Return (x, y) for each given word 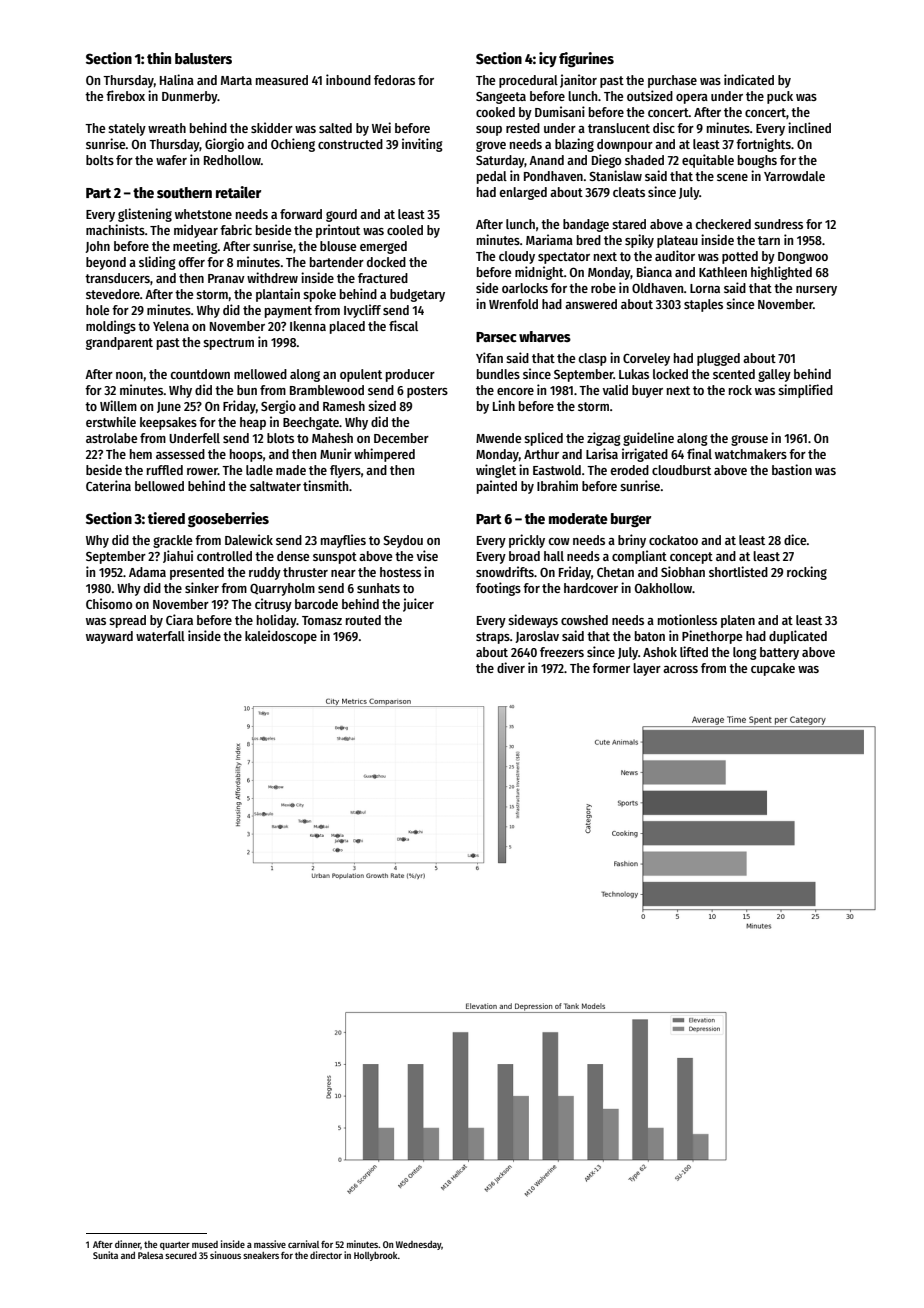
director (326, 1255)
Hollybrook (376, 1256)
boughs (757, 161)
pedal (492, 177)
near (343, 573)
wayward (109, 637)
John (97, 247)
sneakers (261, 1255)
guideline (648, 439)
